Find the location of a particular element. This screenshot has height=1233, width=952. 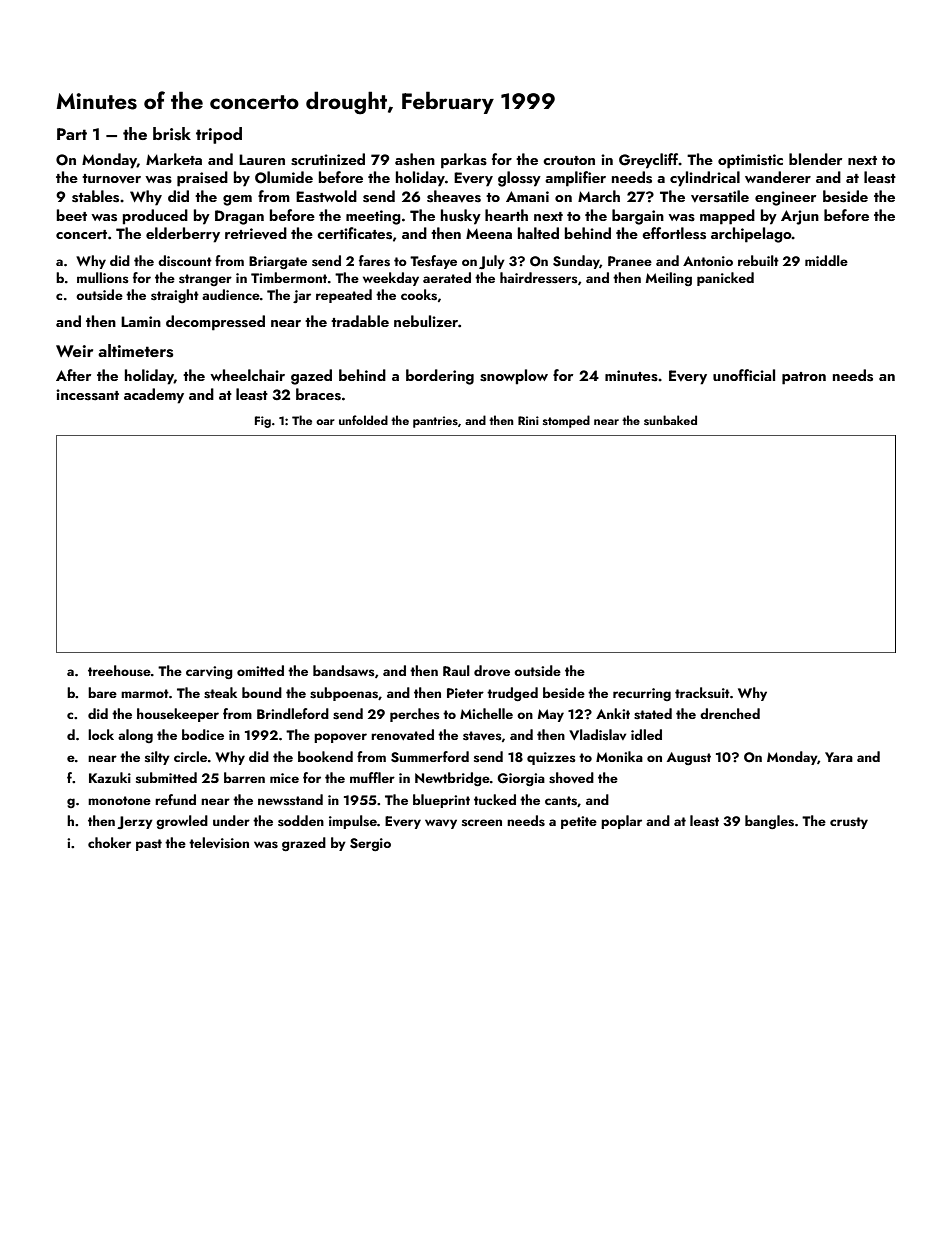

Arjun is located at coordinates (800, 217).
